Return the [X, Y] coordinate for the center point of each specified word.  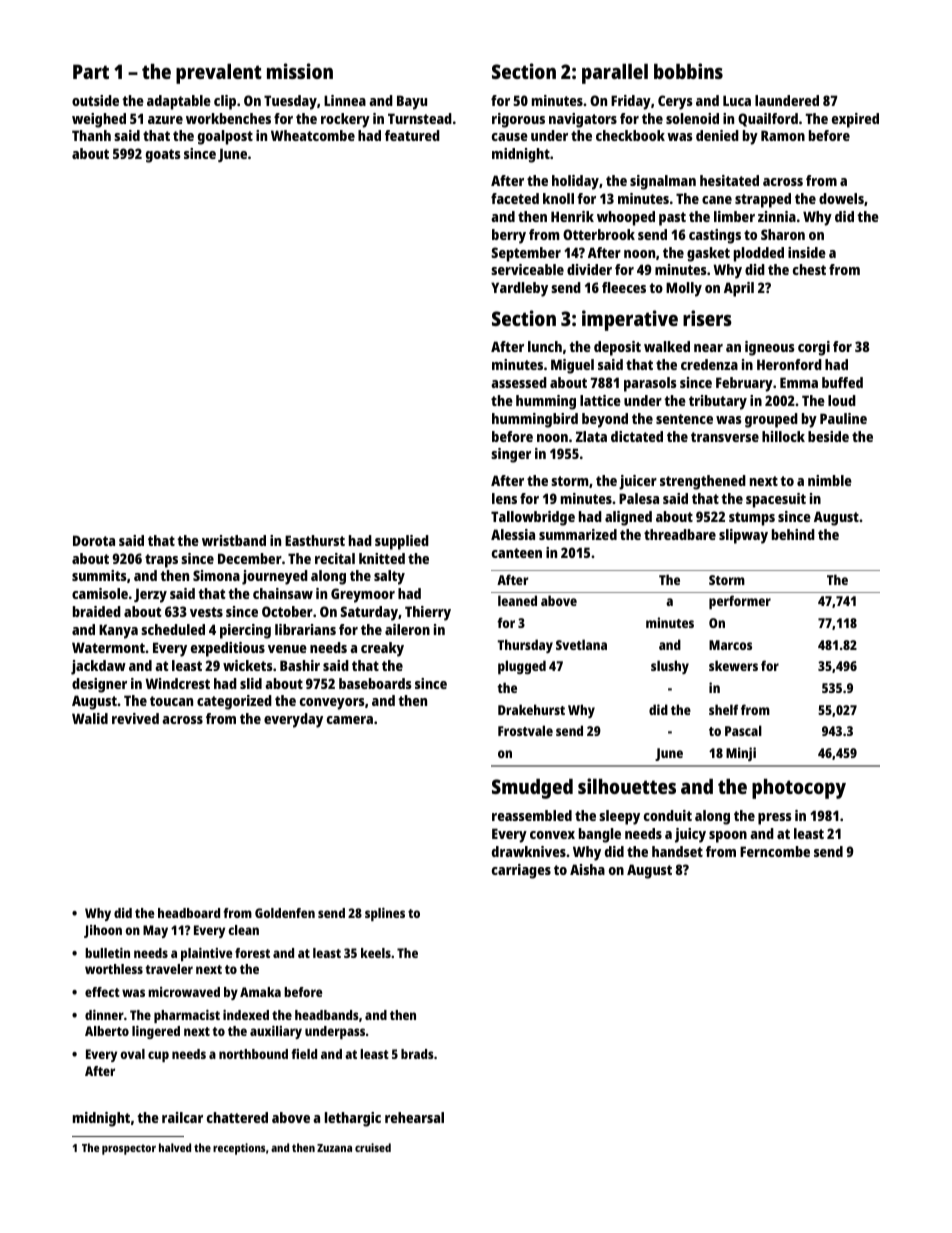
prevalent [219, 74]
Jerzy [150, 595]
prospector [129, 1149]
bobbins [688, 71]
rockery [345, 120]
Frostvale [525, 730]
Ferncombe [775, 851]
